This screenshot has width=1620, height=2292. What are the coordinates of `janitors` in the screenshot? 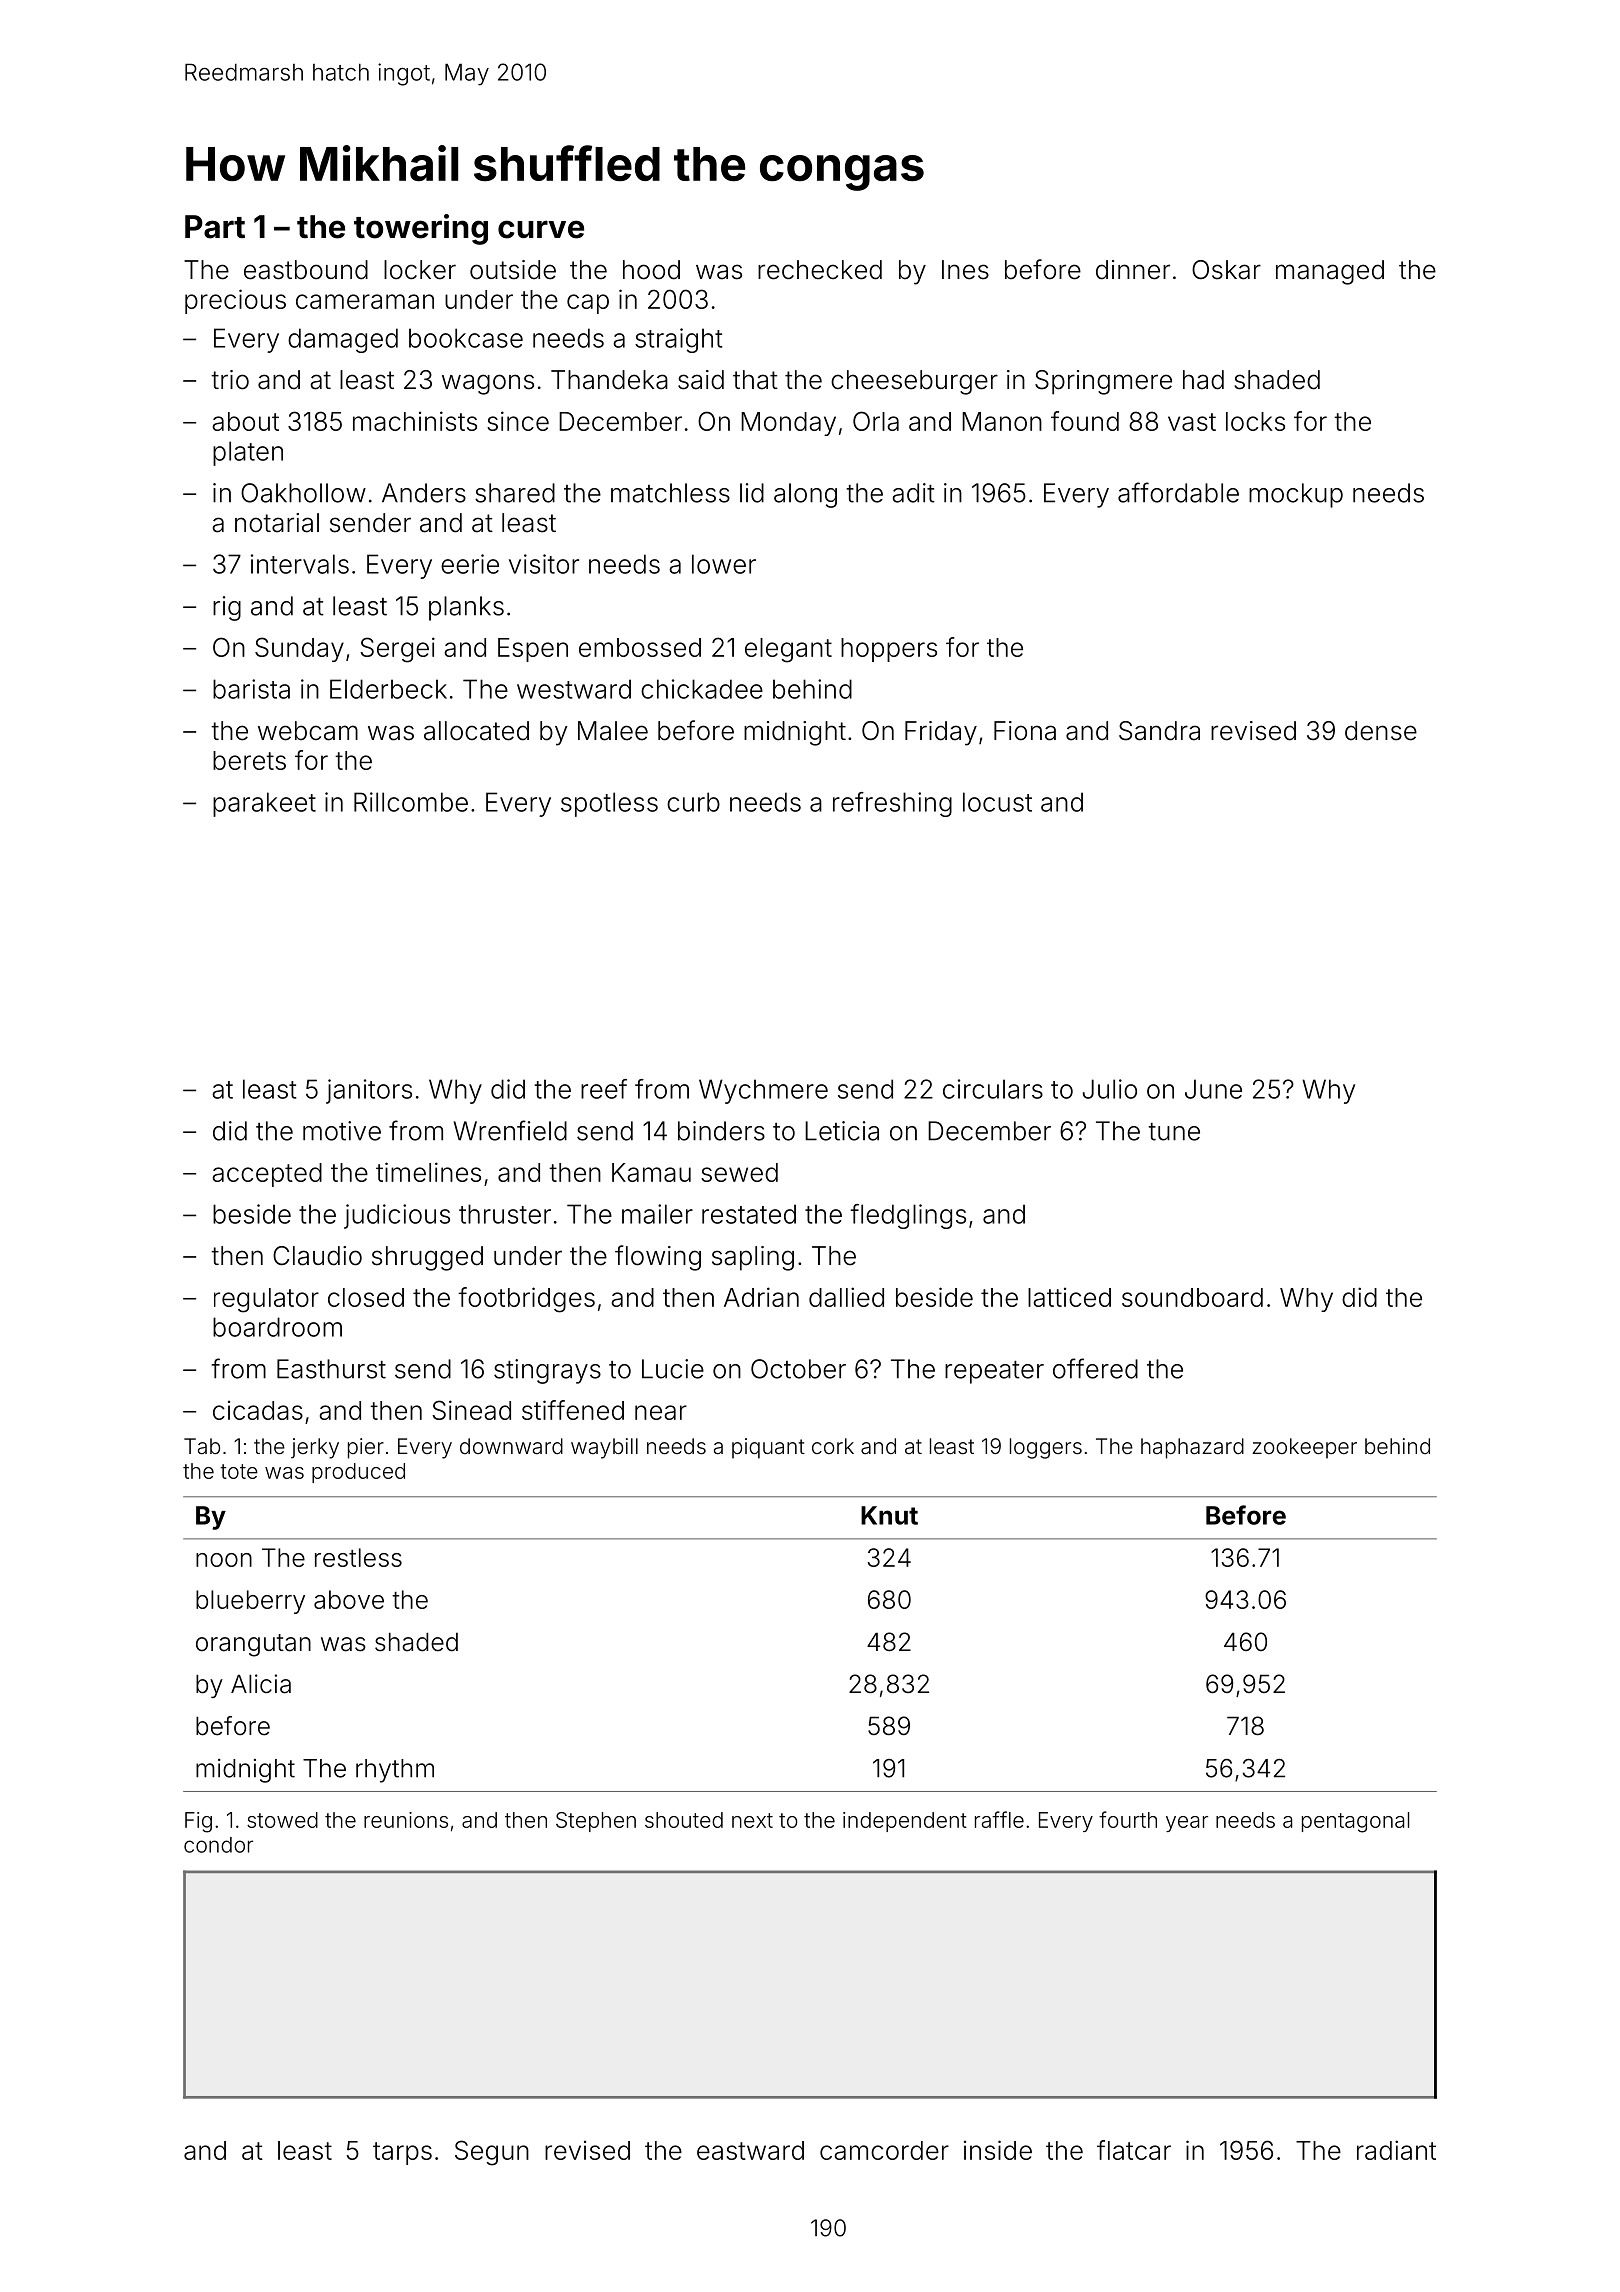 It's located at (369, 1091).
